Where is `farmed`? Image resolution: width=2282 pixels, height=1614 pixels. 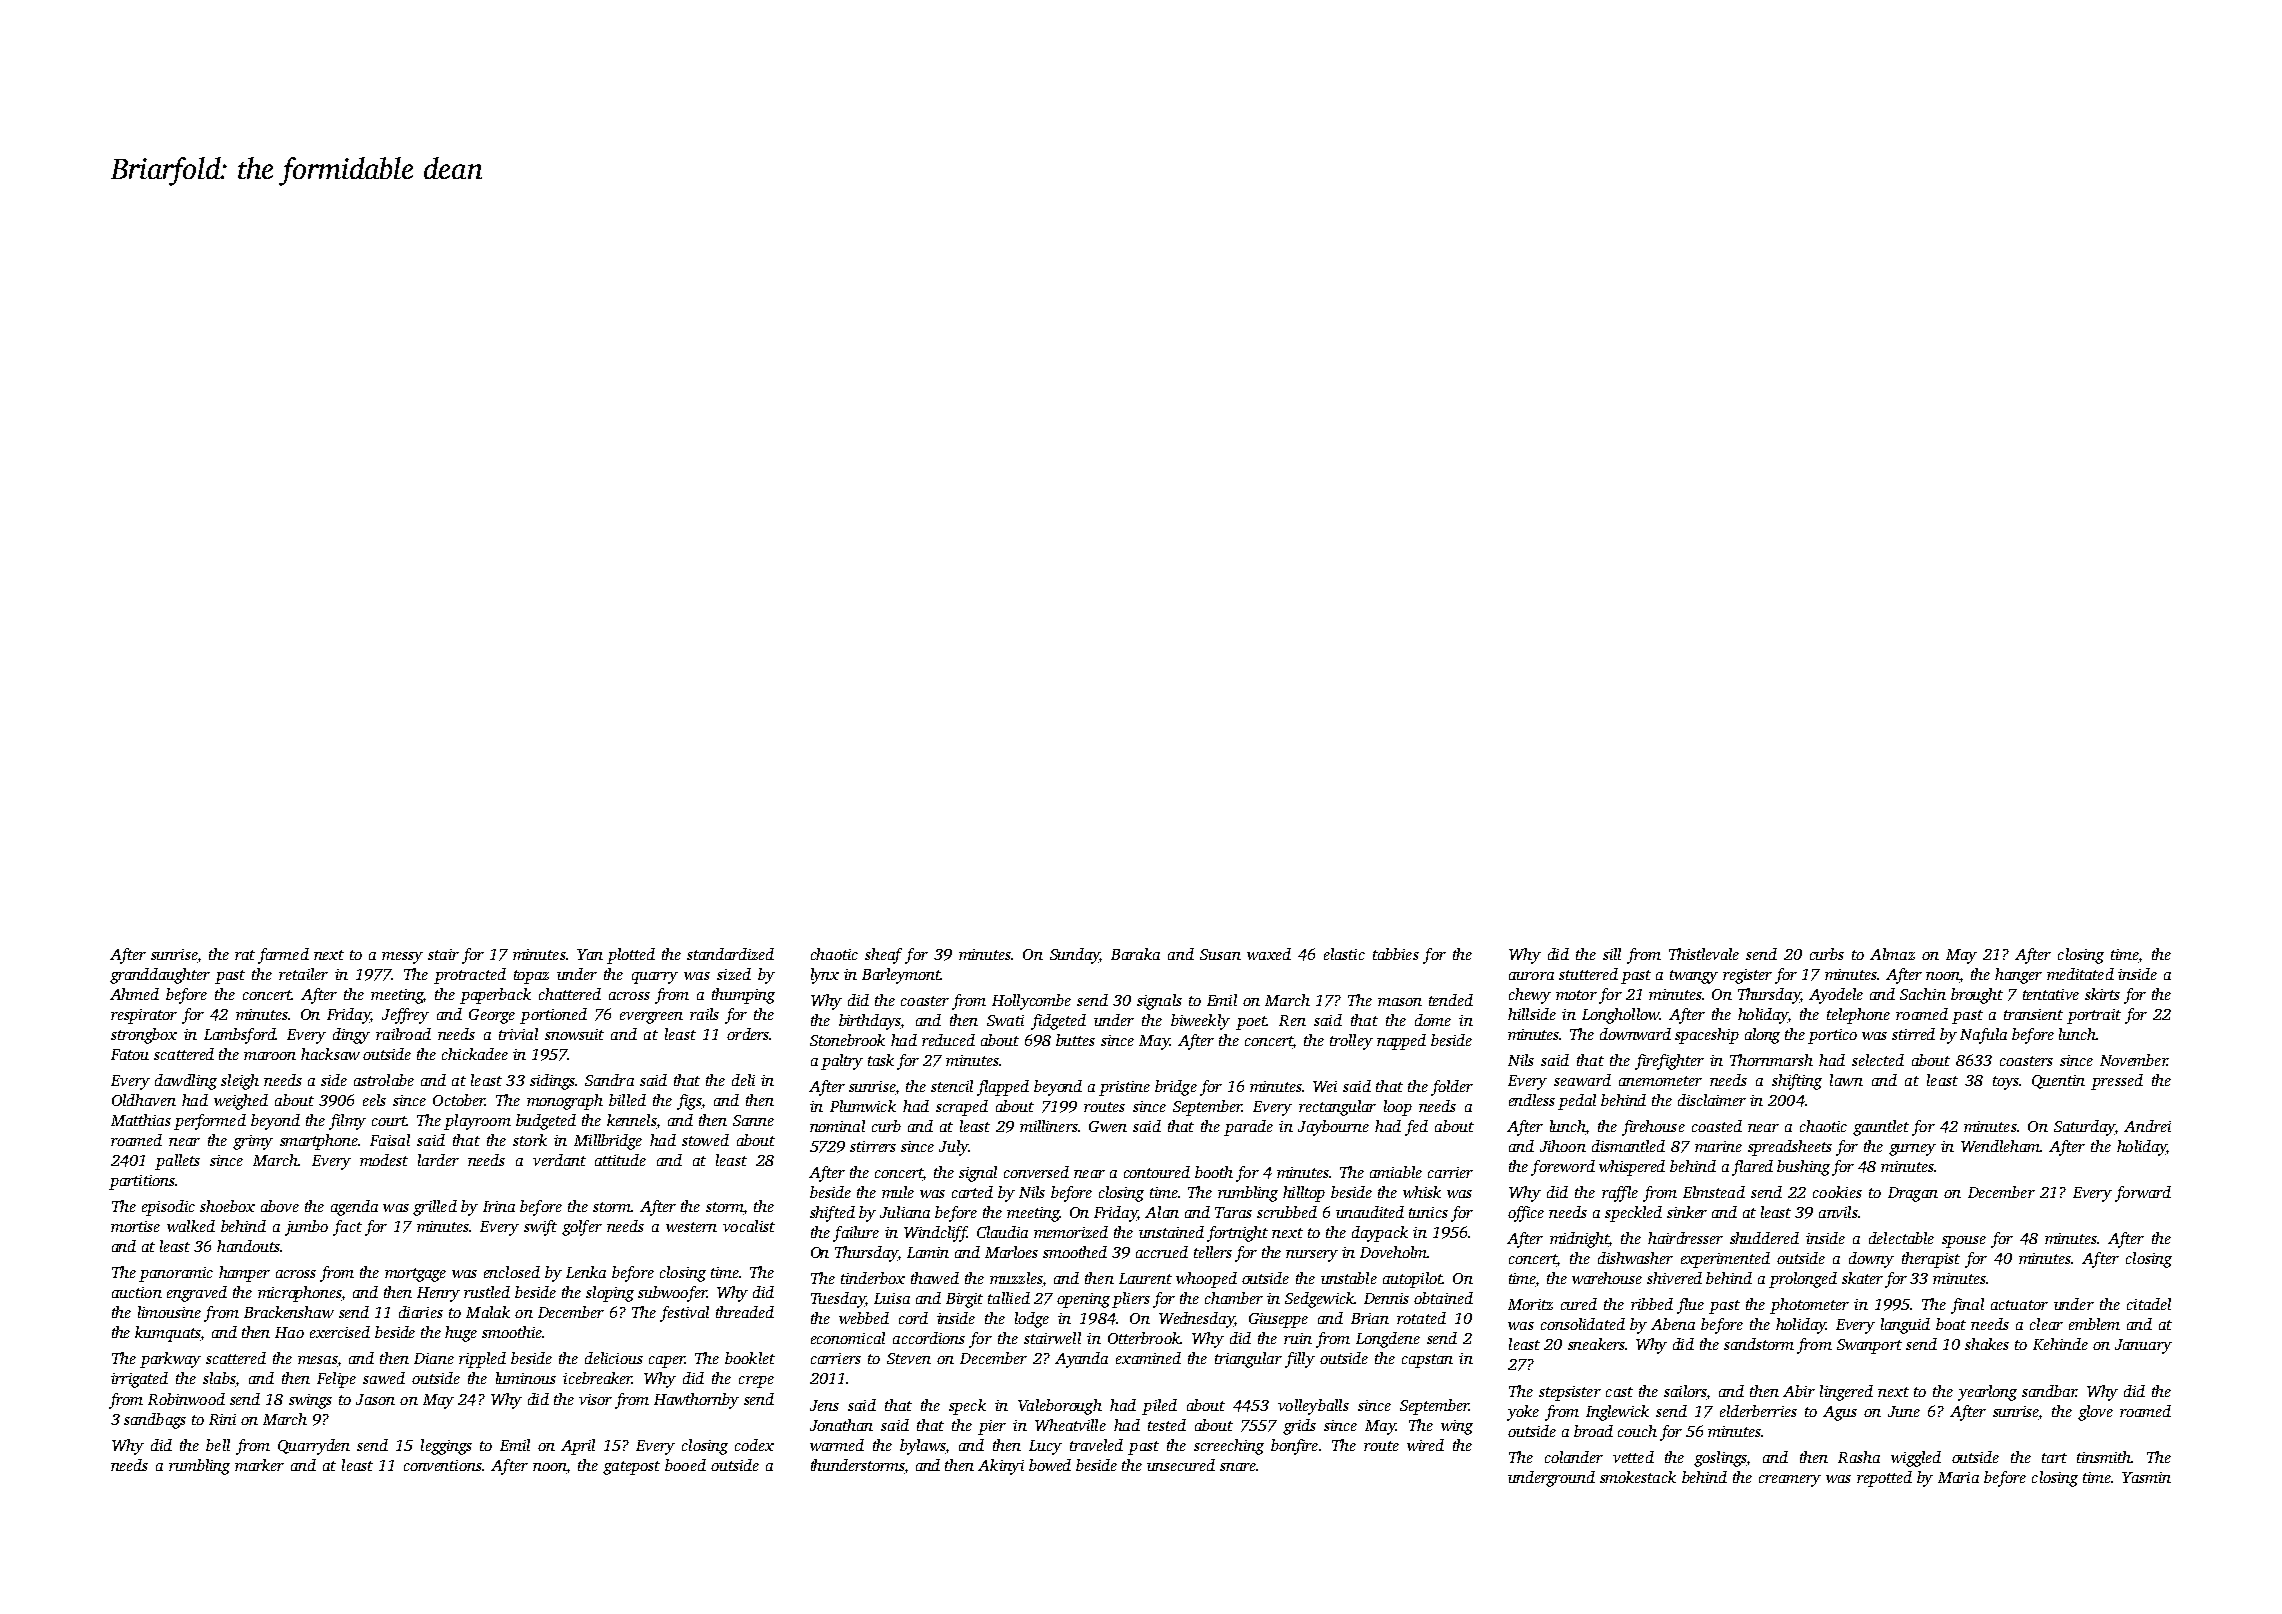 farmed is located at coordinates (283, 956).
